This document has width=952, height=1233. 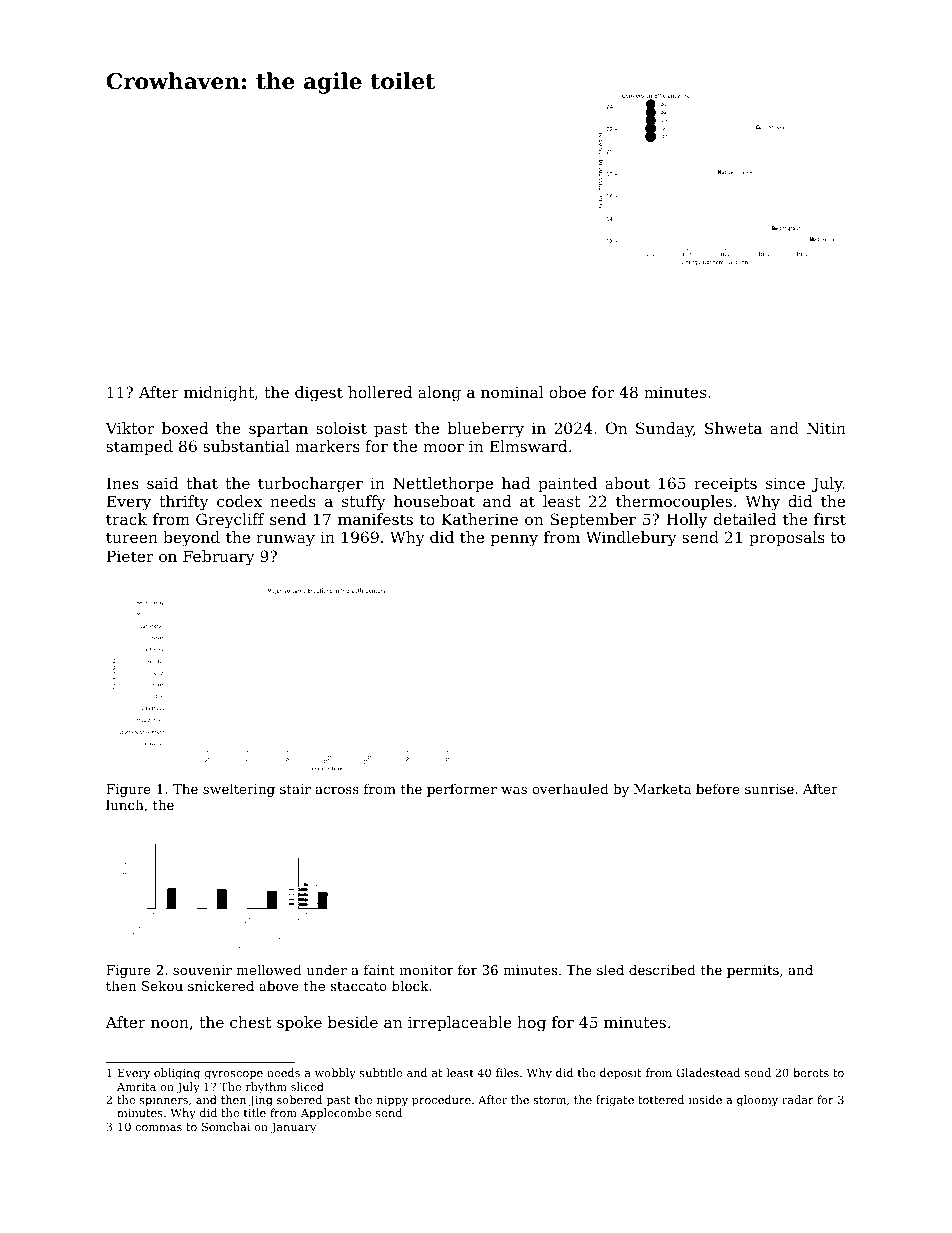 I want to click on sweltering, so click(x=239, y=790).
